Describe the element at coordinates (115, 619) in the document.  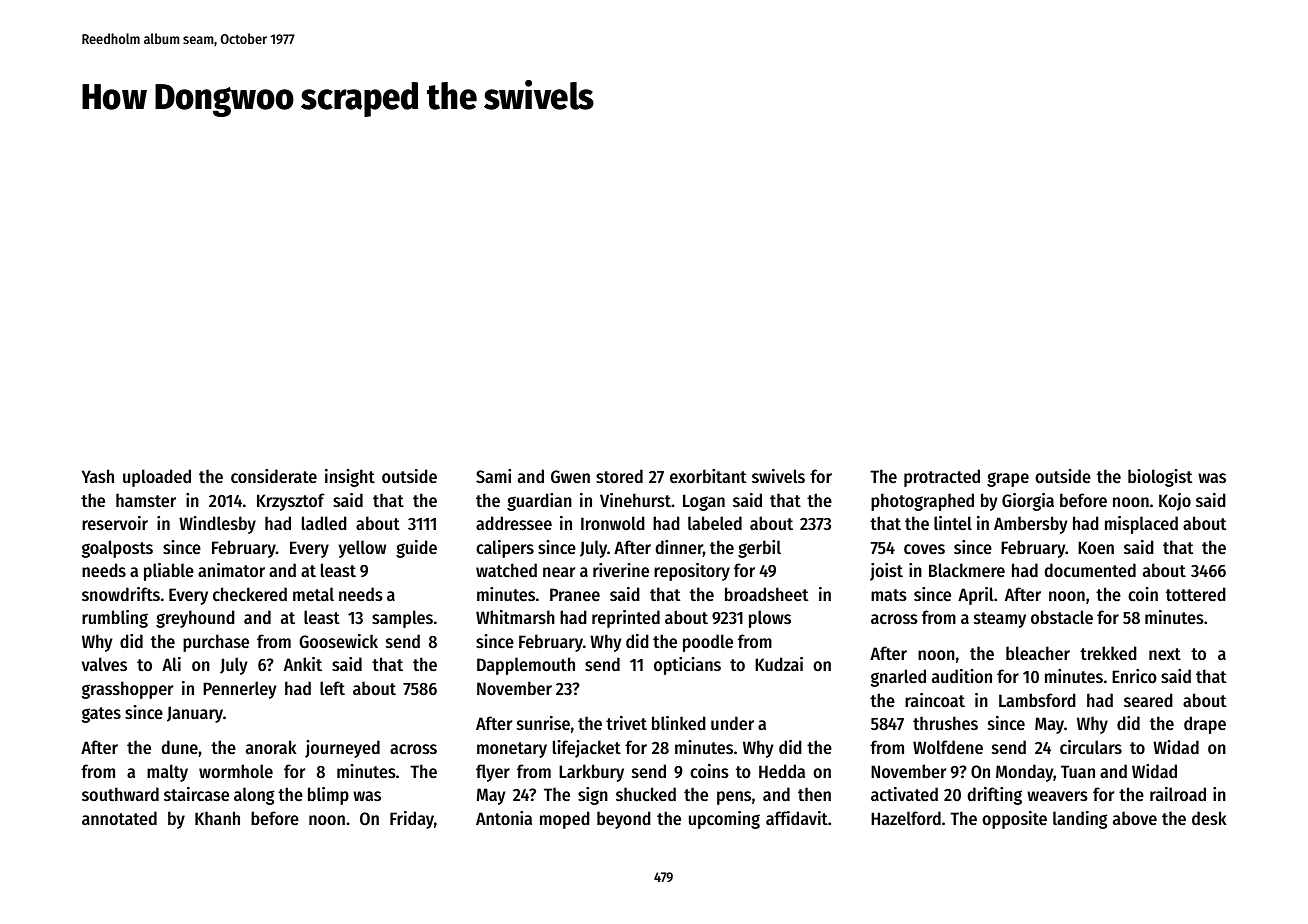
I see `rumbling` at that location.
